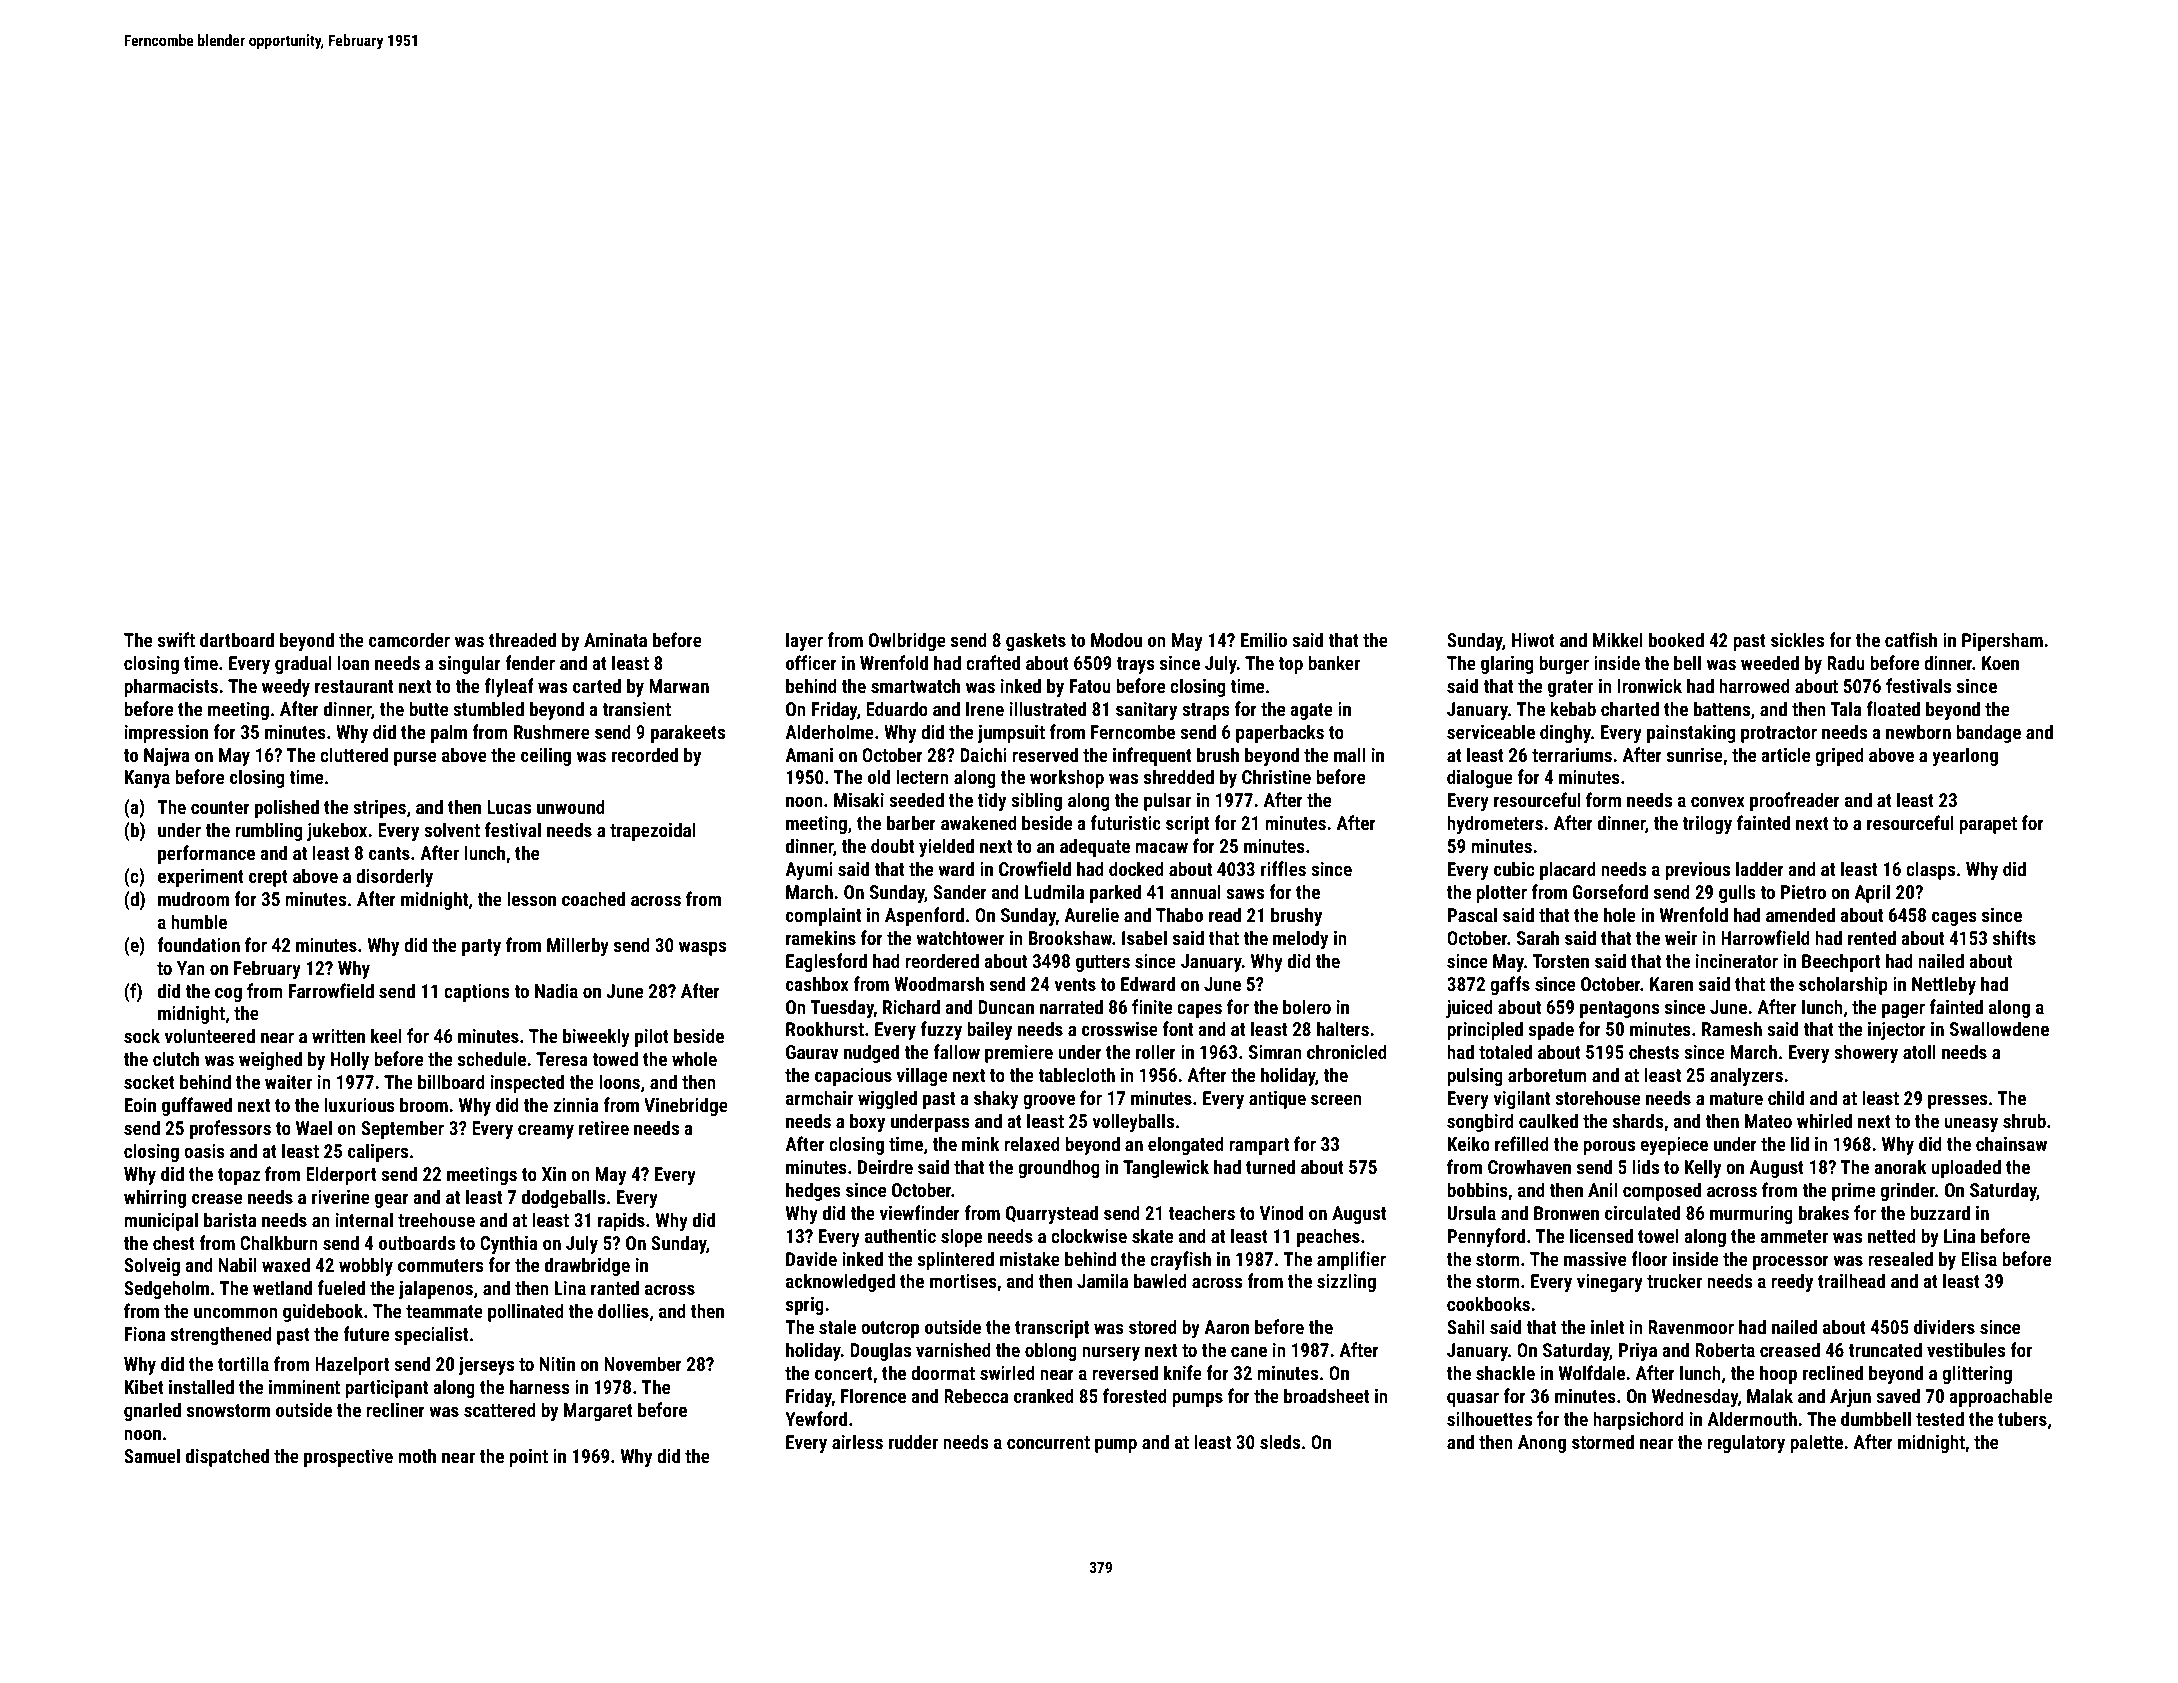 The image size is (2178, 1683). I want to click on bawled, so click(1160, 1280).
